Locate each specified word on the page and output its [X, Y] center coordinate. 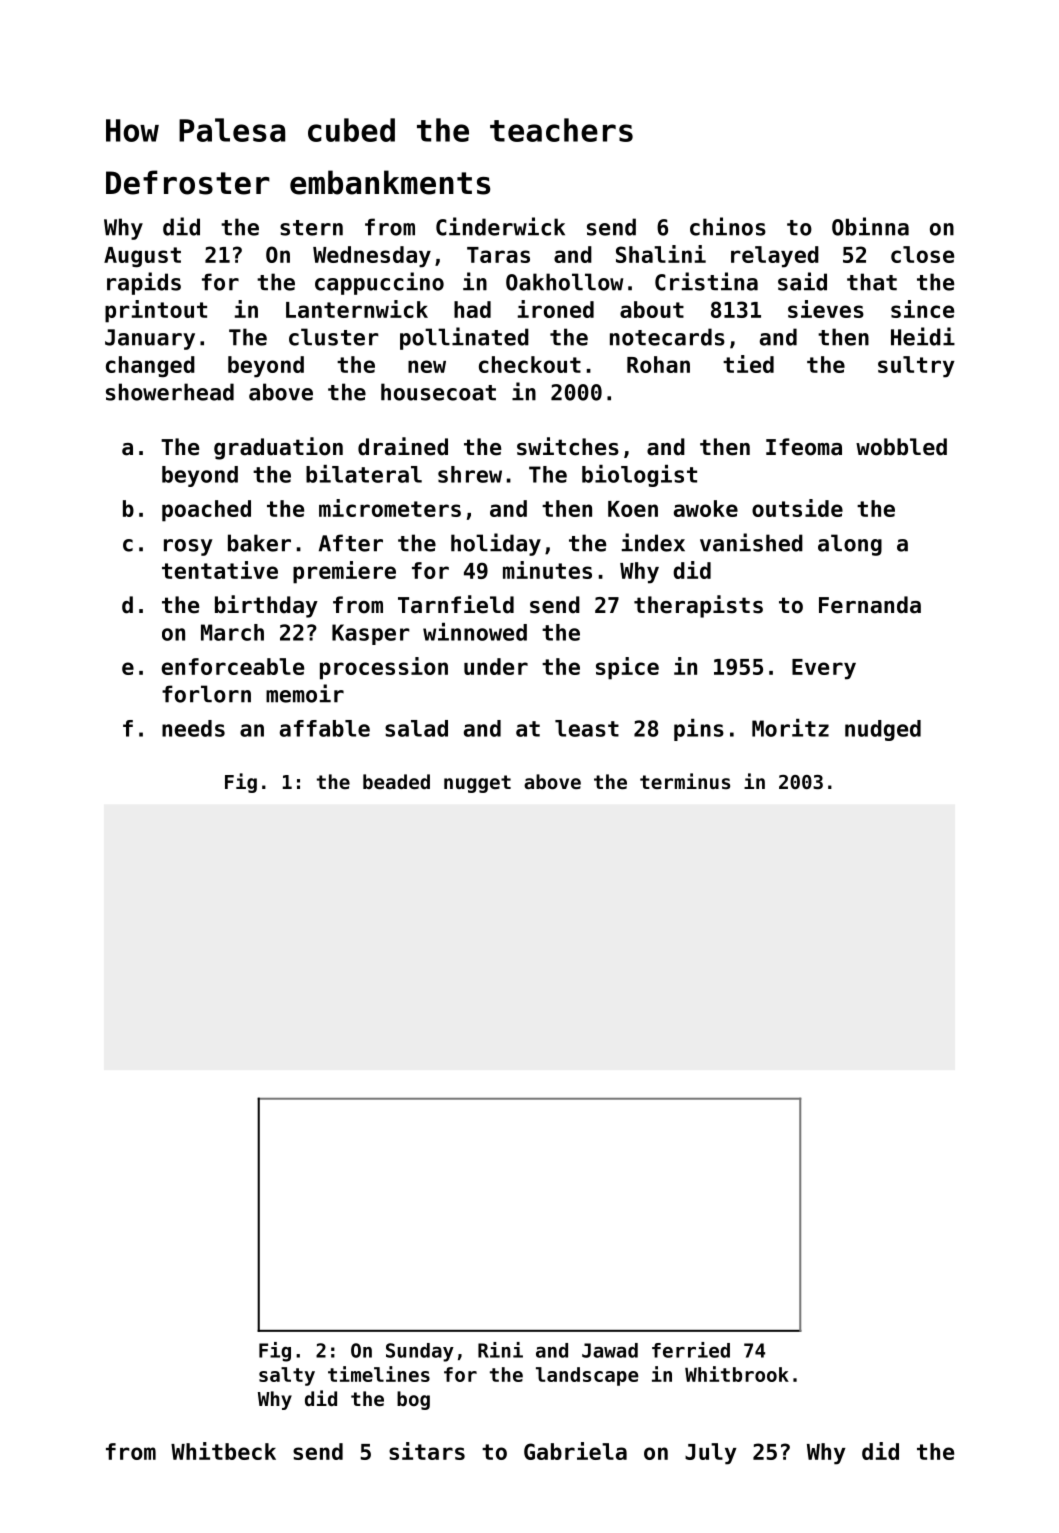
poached [206, 511]
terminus [685, 781]
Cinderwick [500, 226]
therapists [698, 606]
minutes [547, 570]
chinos [728, 226]
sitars [427, 1451]
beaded [396, 781]
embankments [390, 182]
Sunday [420, 1352]
